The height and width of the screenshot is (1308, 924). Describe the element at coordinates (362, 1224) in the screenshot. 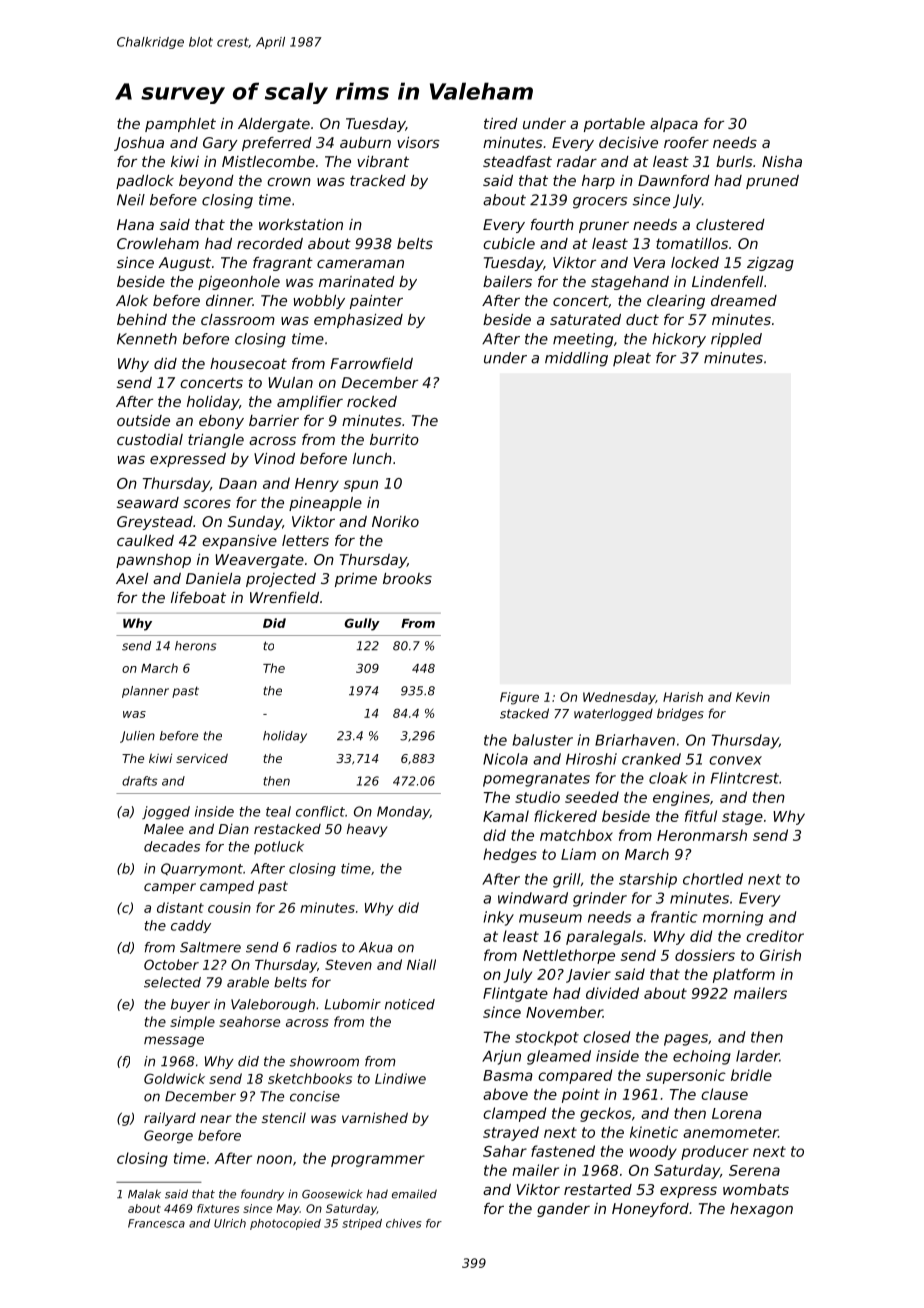

I see `striped` at that location.
